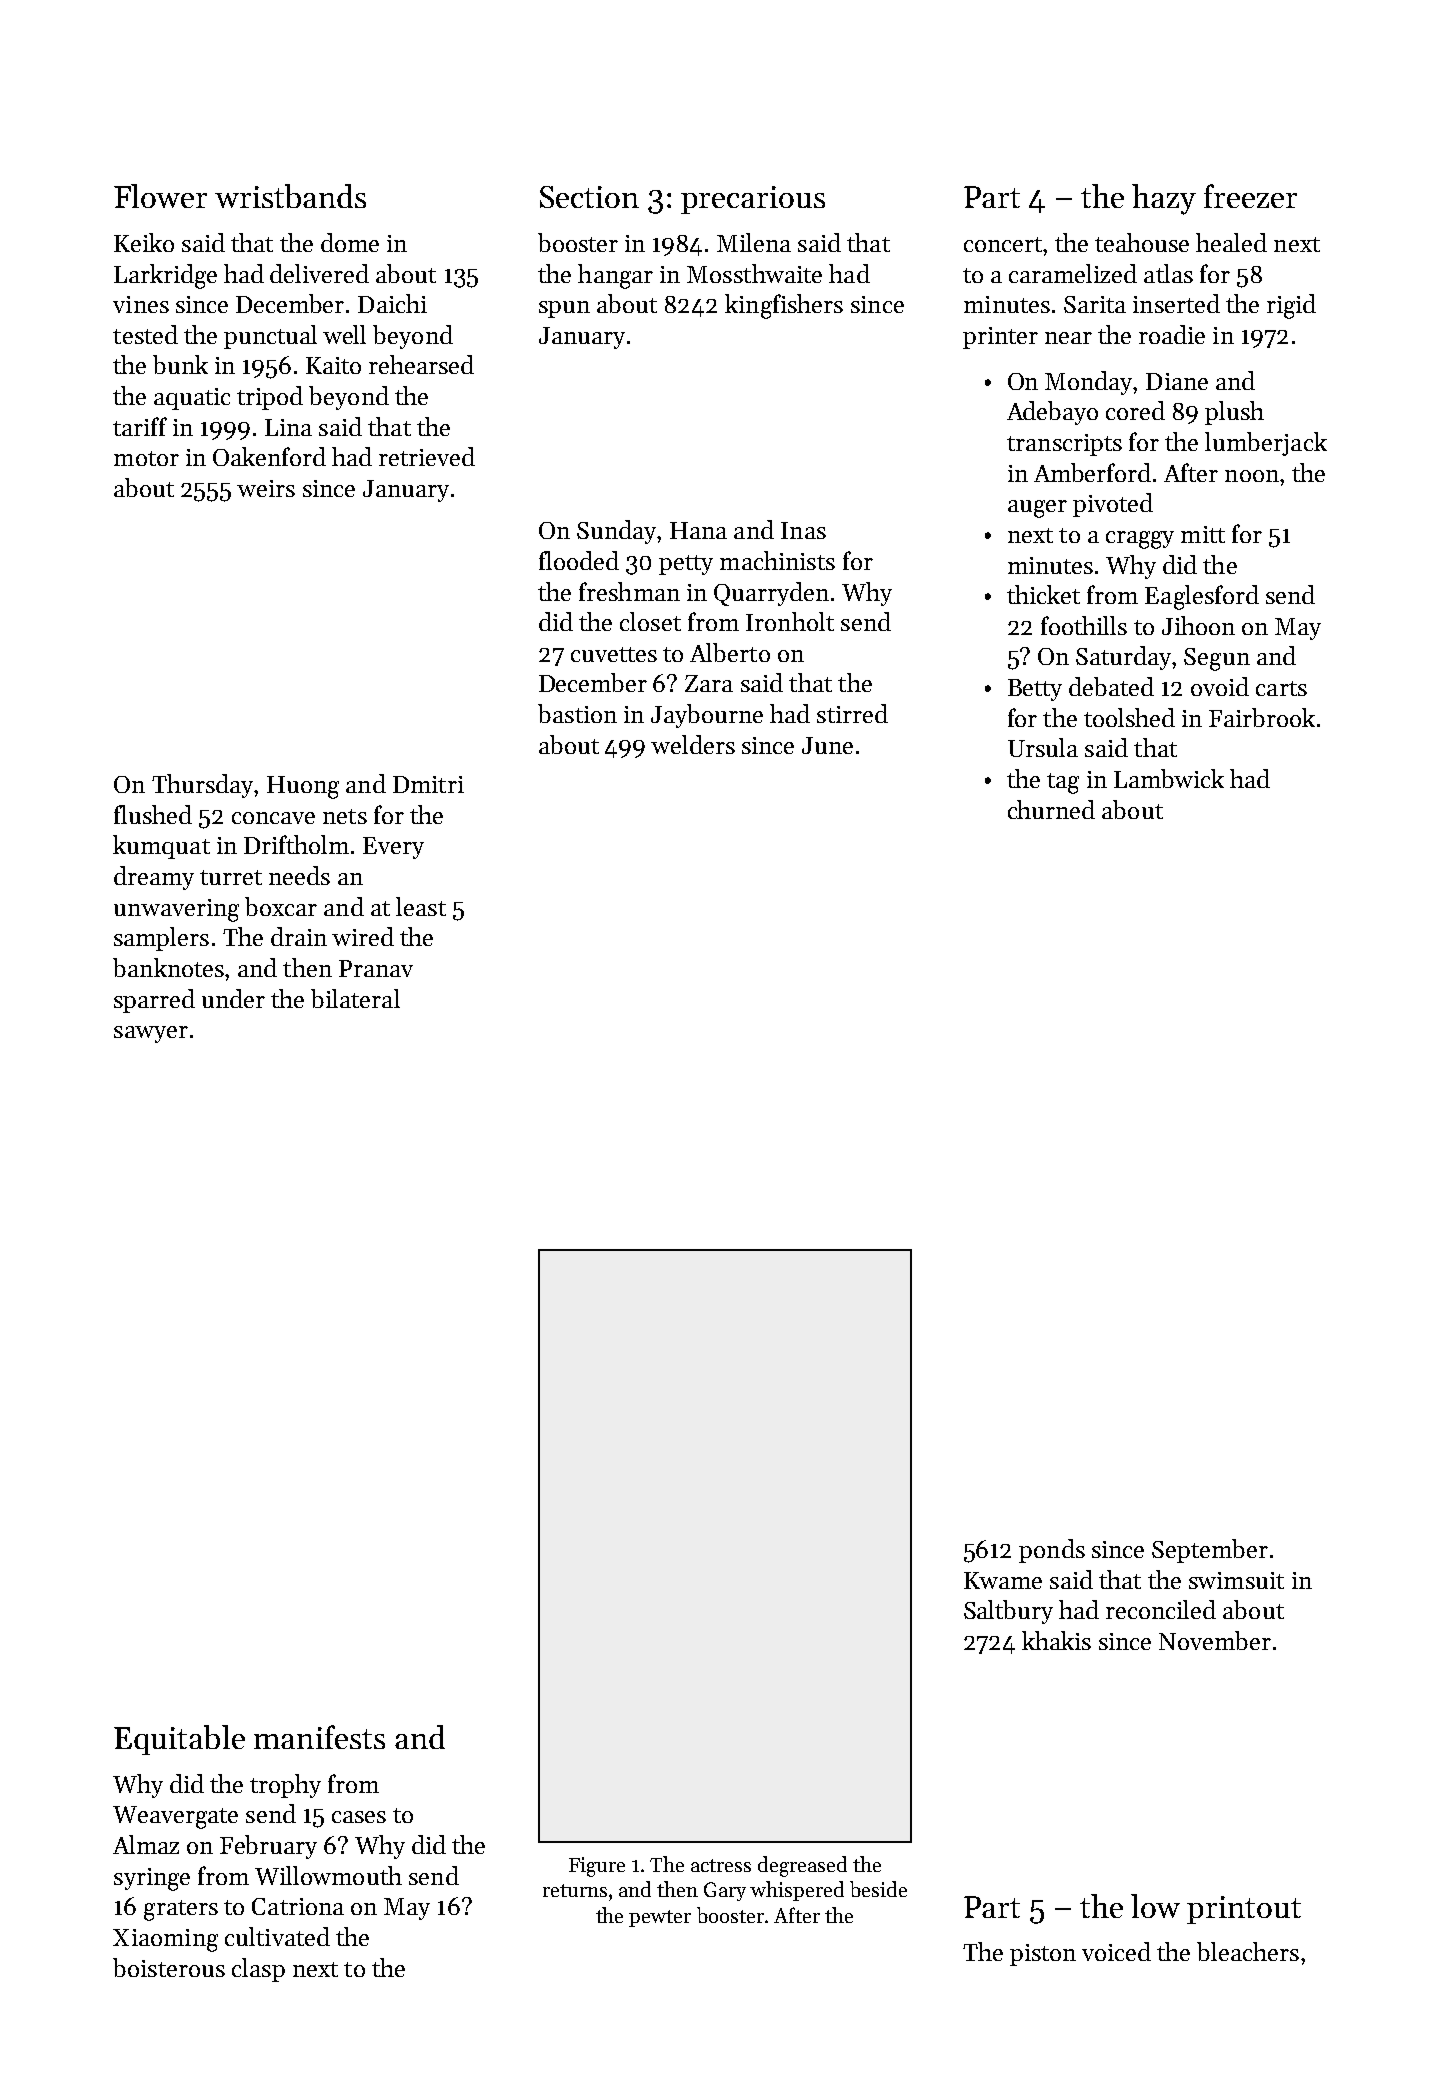  I want to click on least, so click(421, 906).
